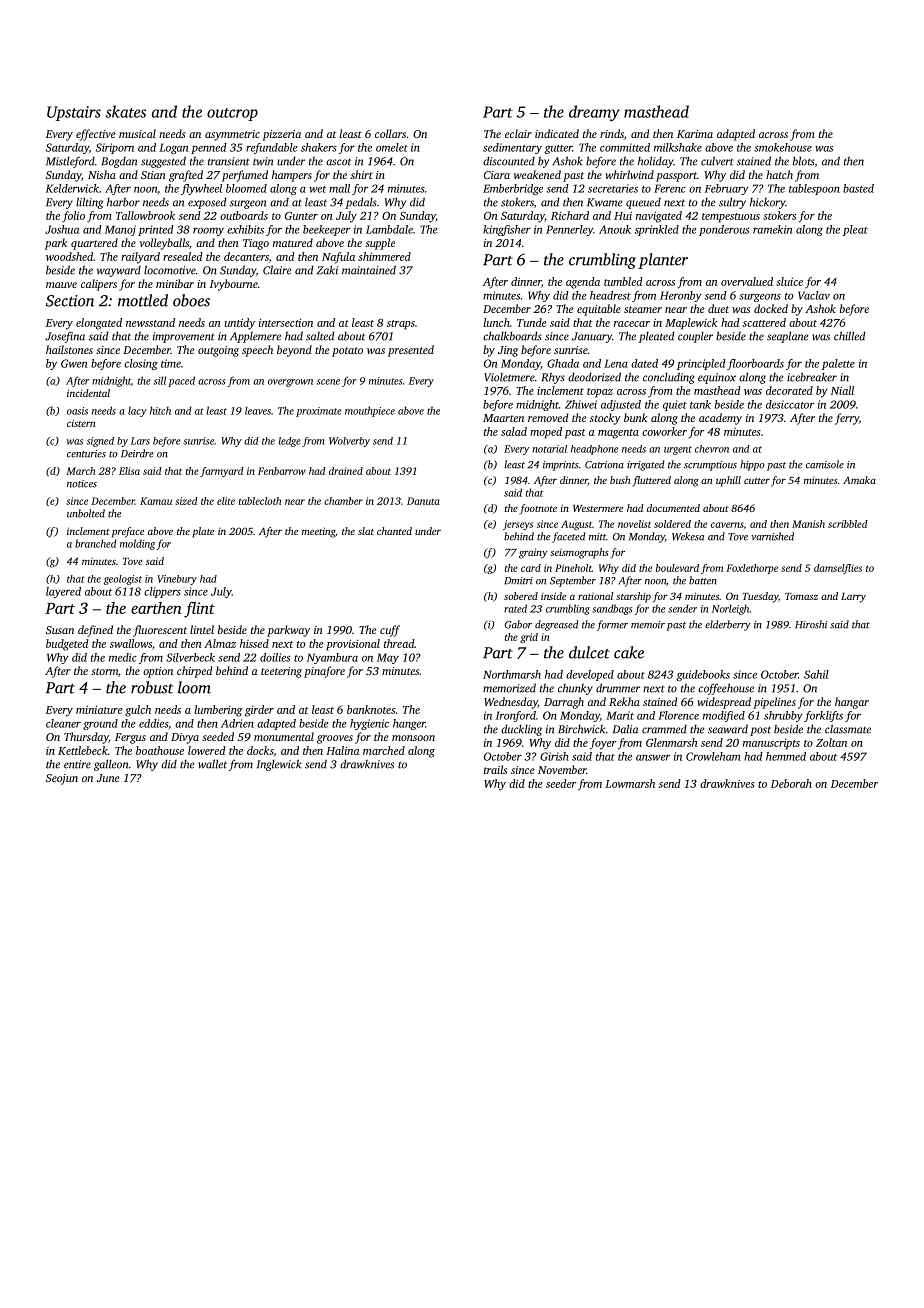  Describe the element at coordinates (519, 581) in the screenshot. I see `Dmitri` at that location.
